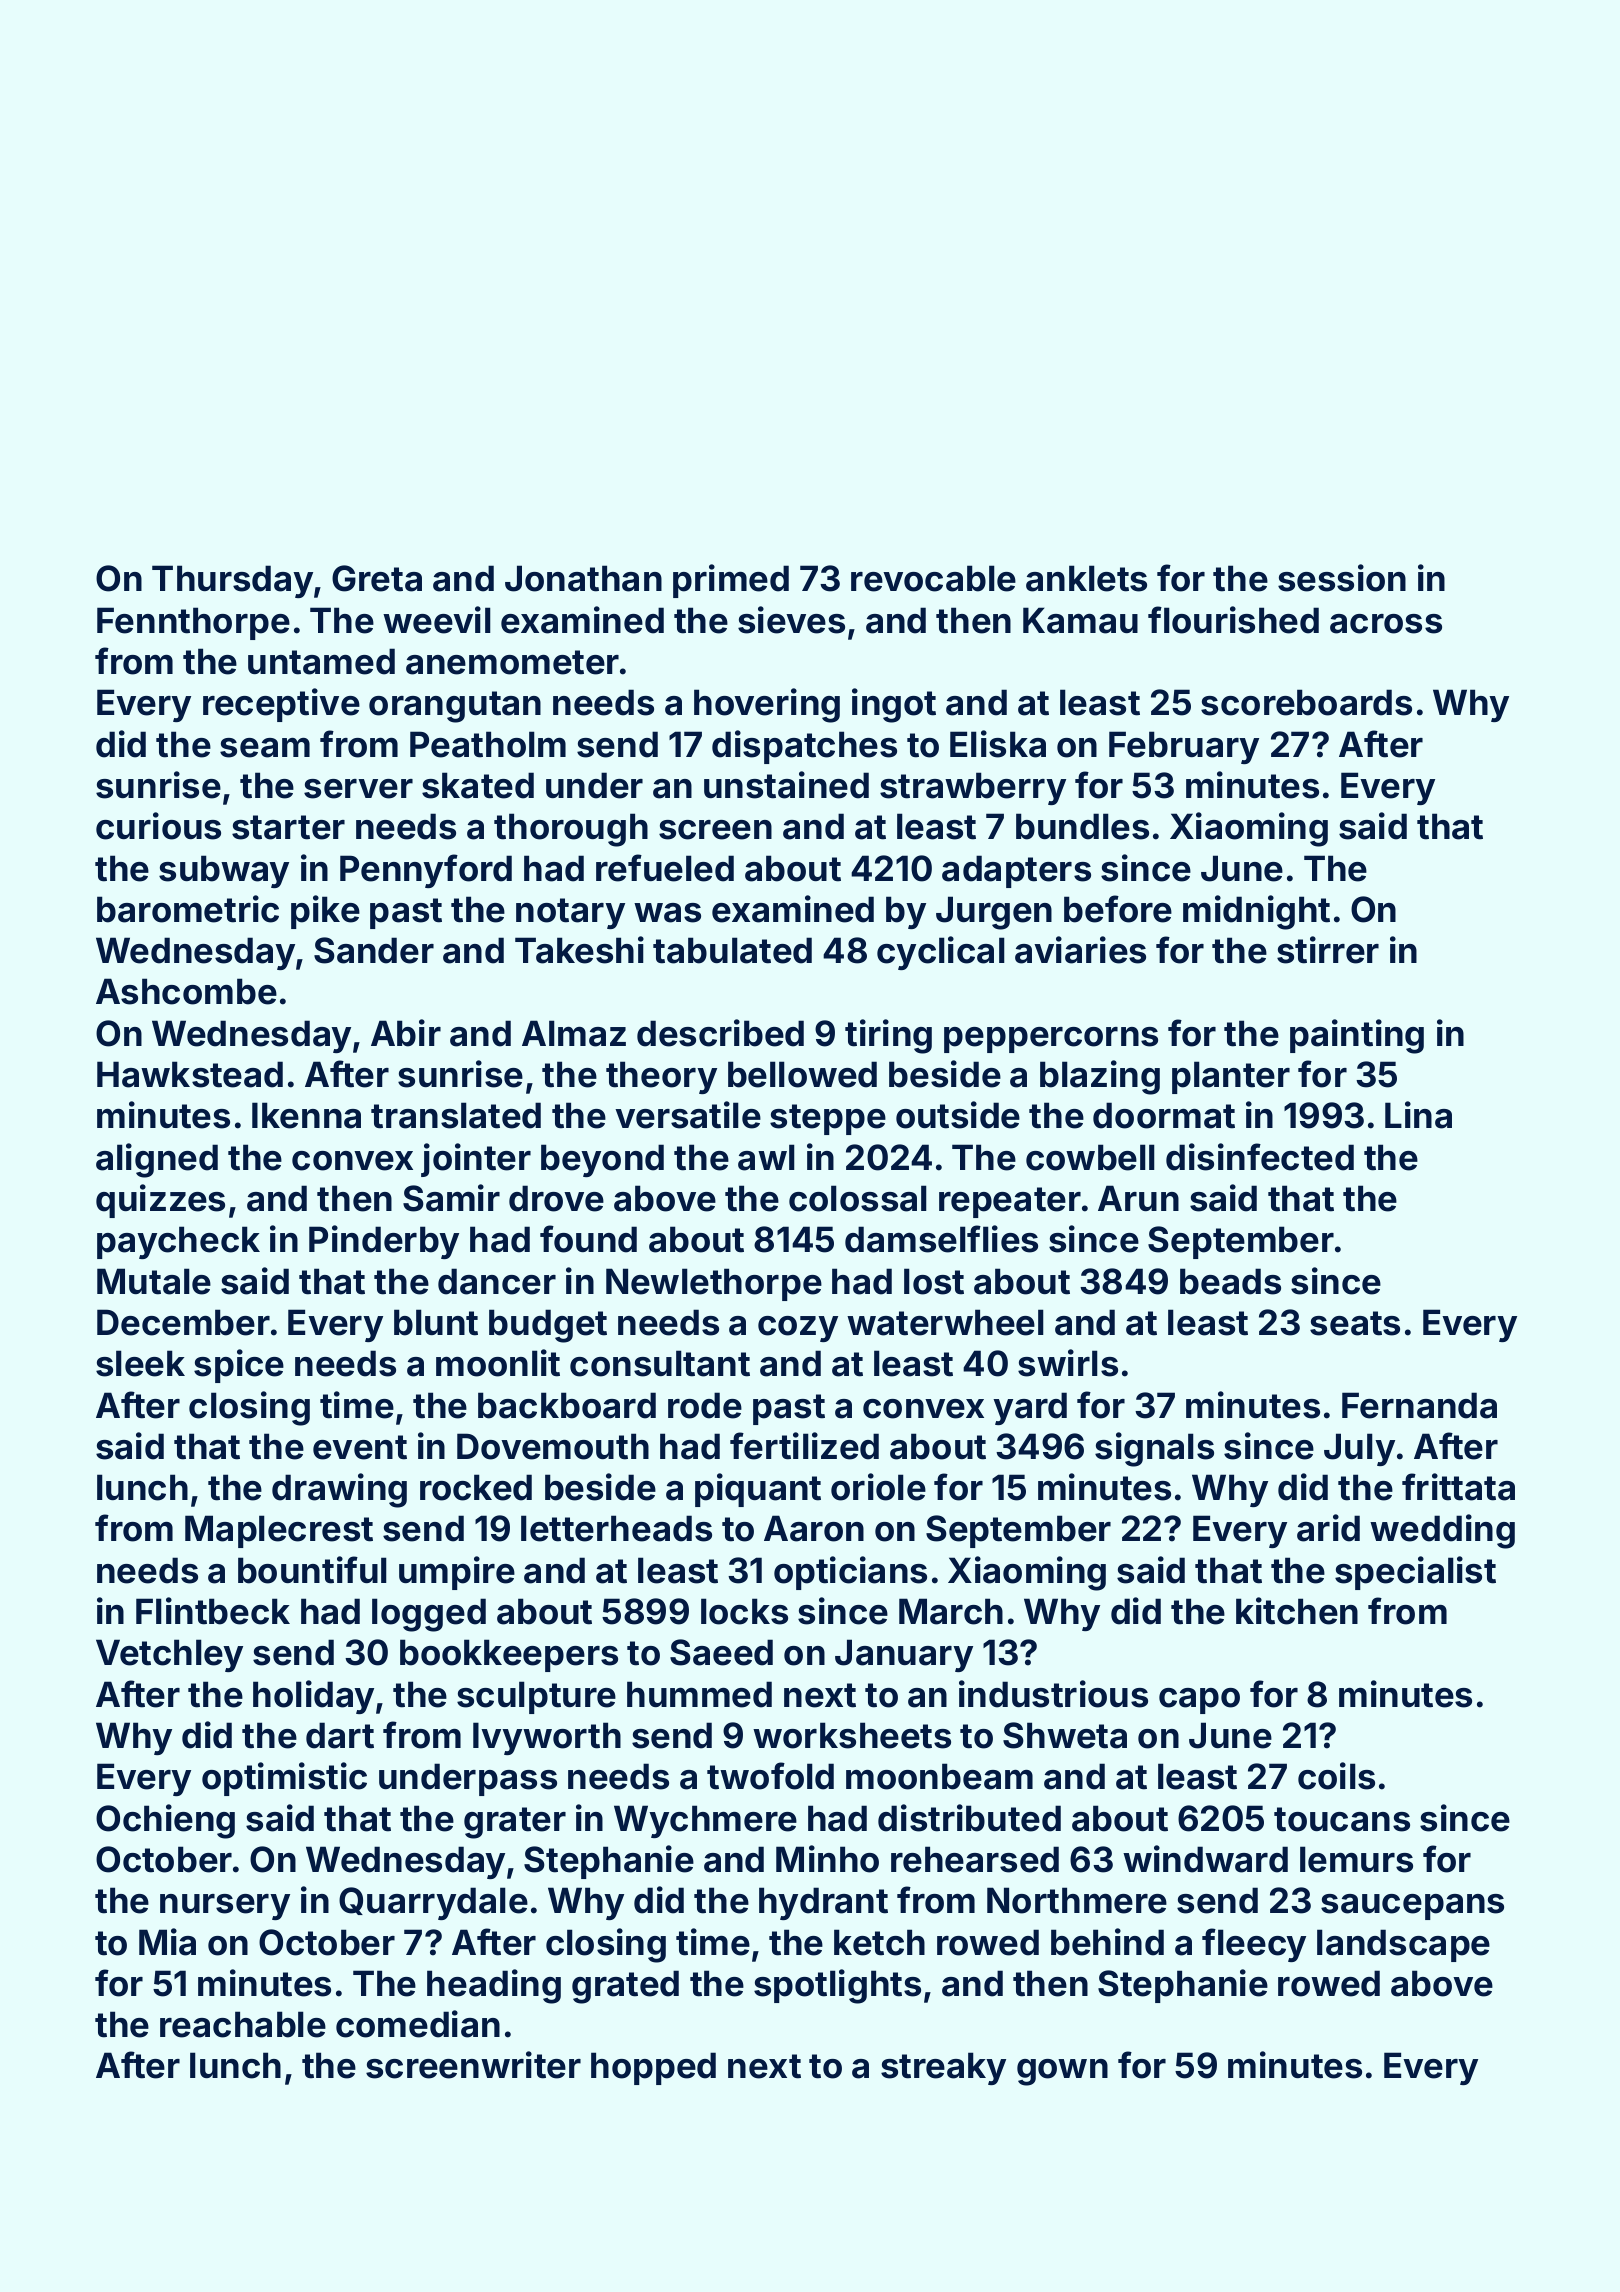 This page has height=2292, width=1620. I want to click on cowbell, so click(1090, 1157).
